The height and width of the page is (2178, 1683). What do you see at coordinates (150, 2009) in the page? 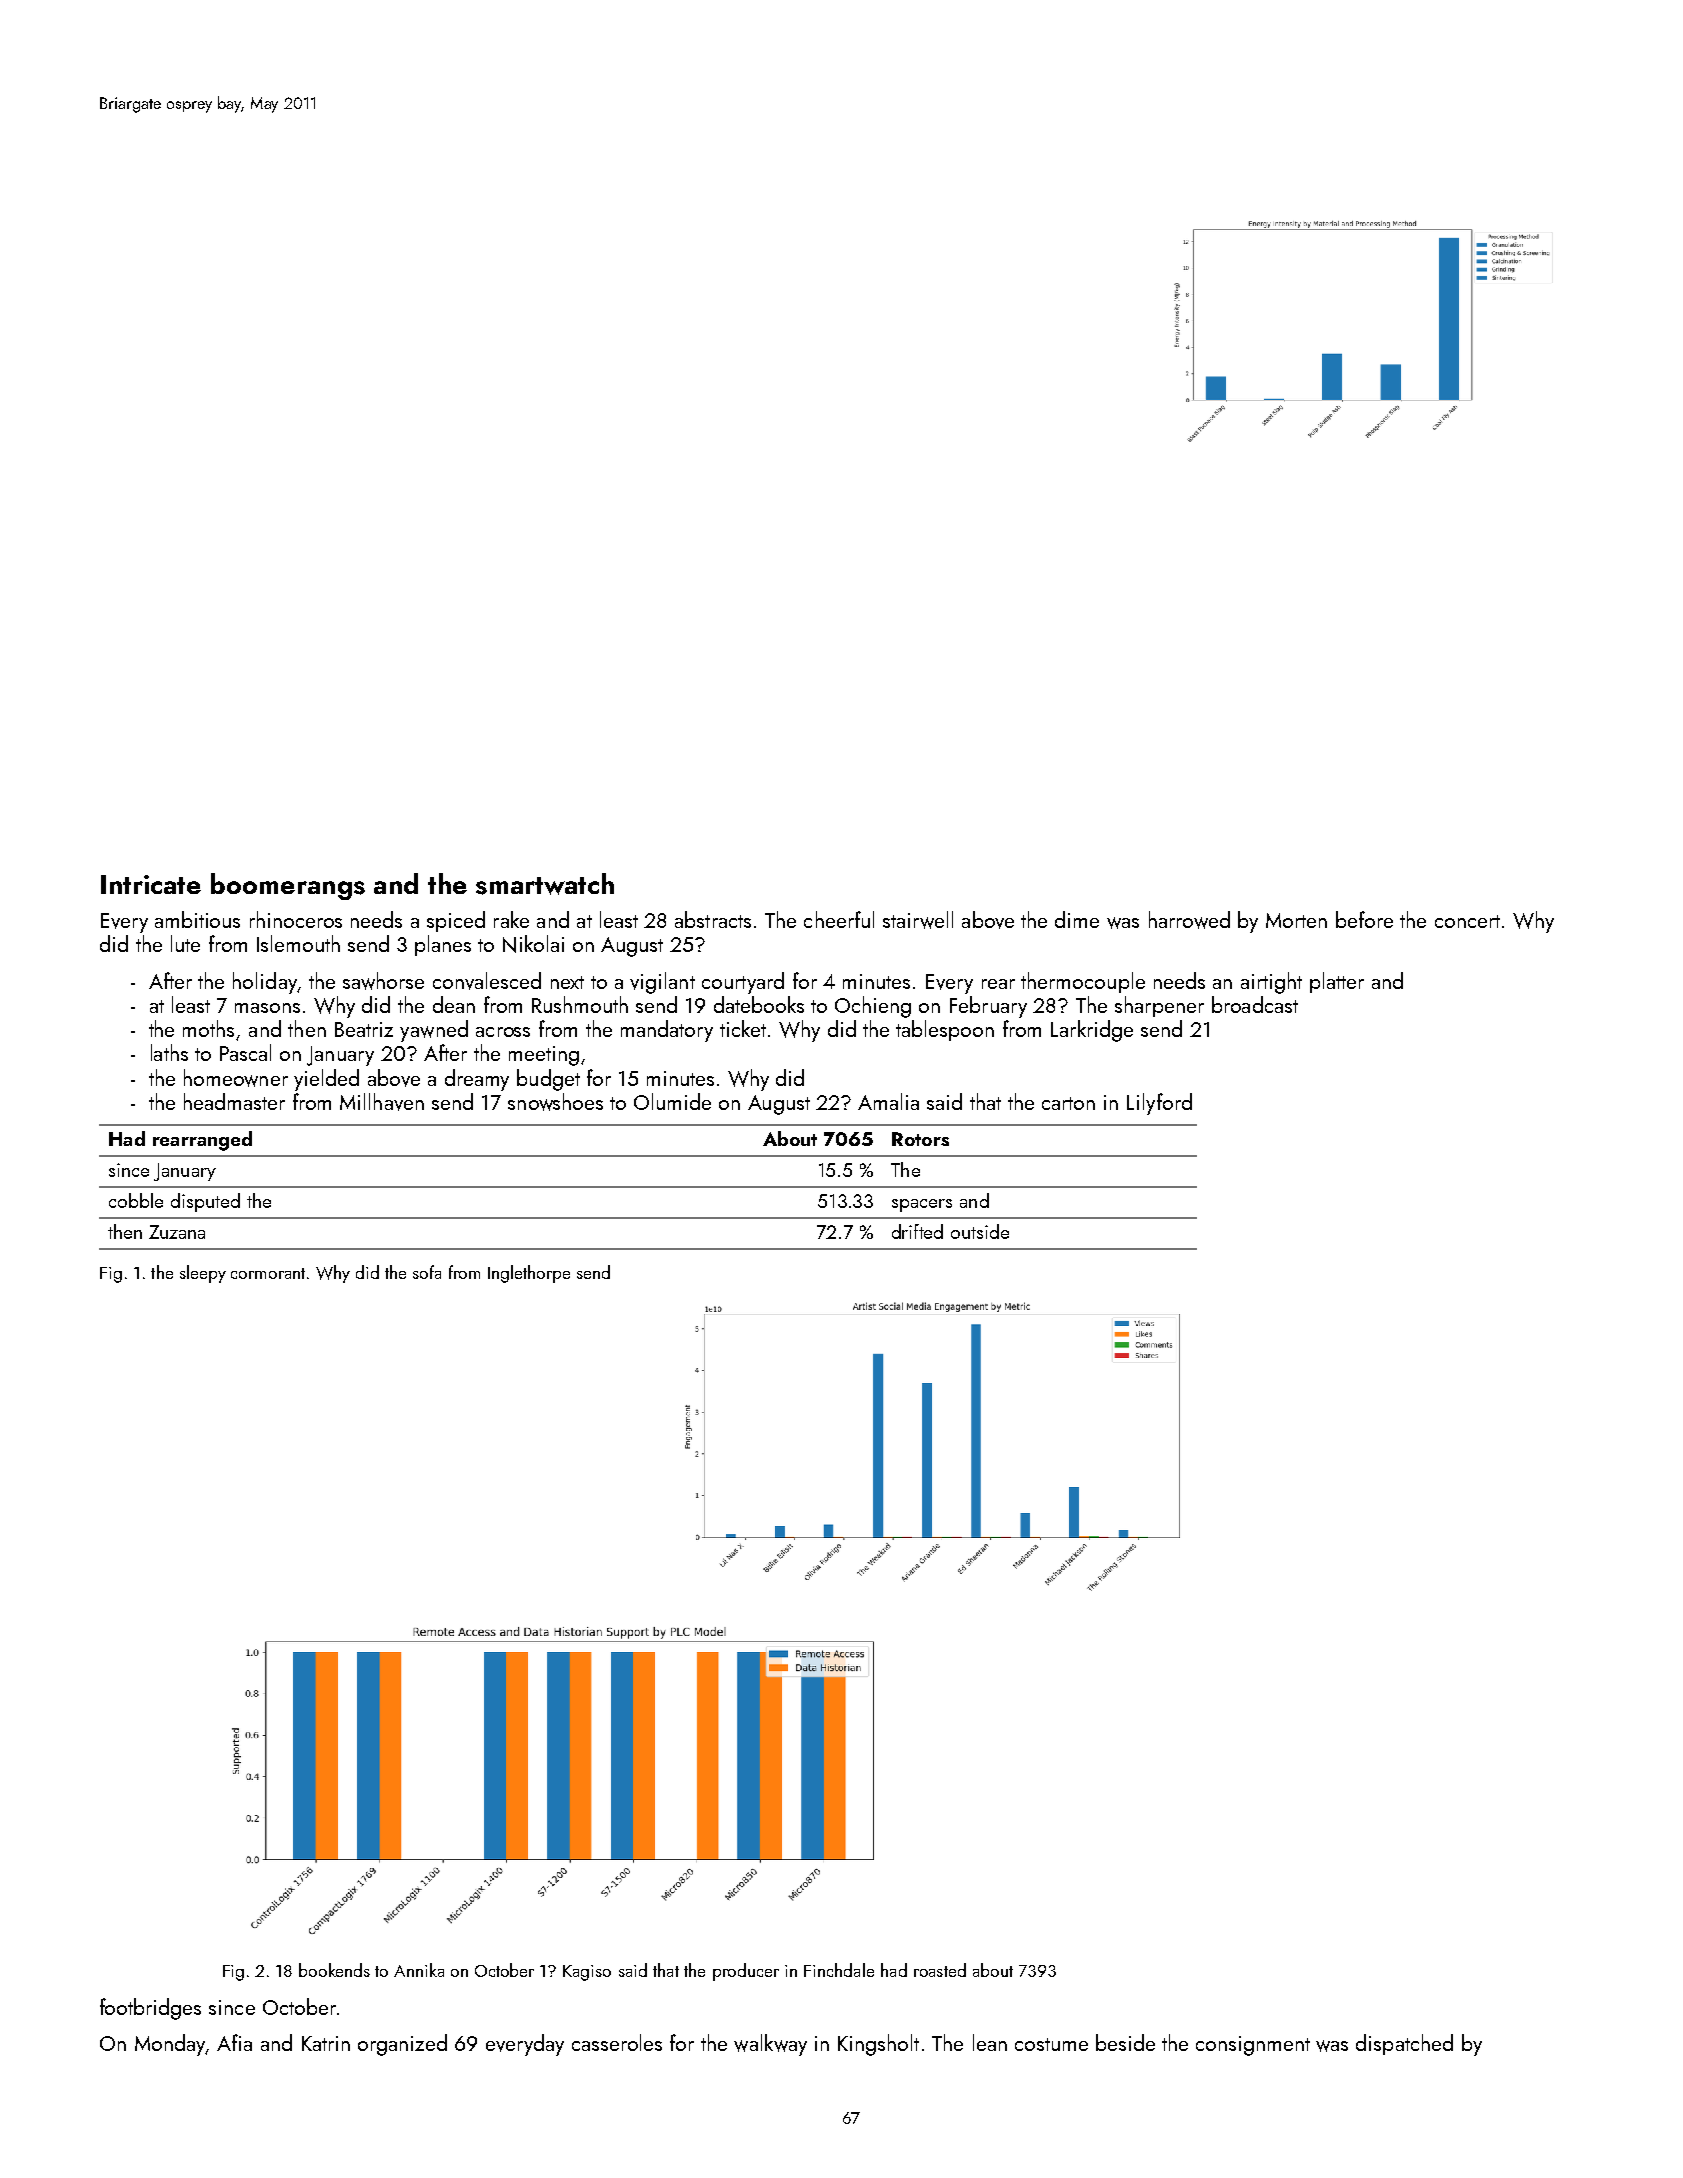
I see `footbridges` at bounding box center [150, 2009].
